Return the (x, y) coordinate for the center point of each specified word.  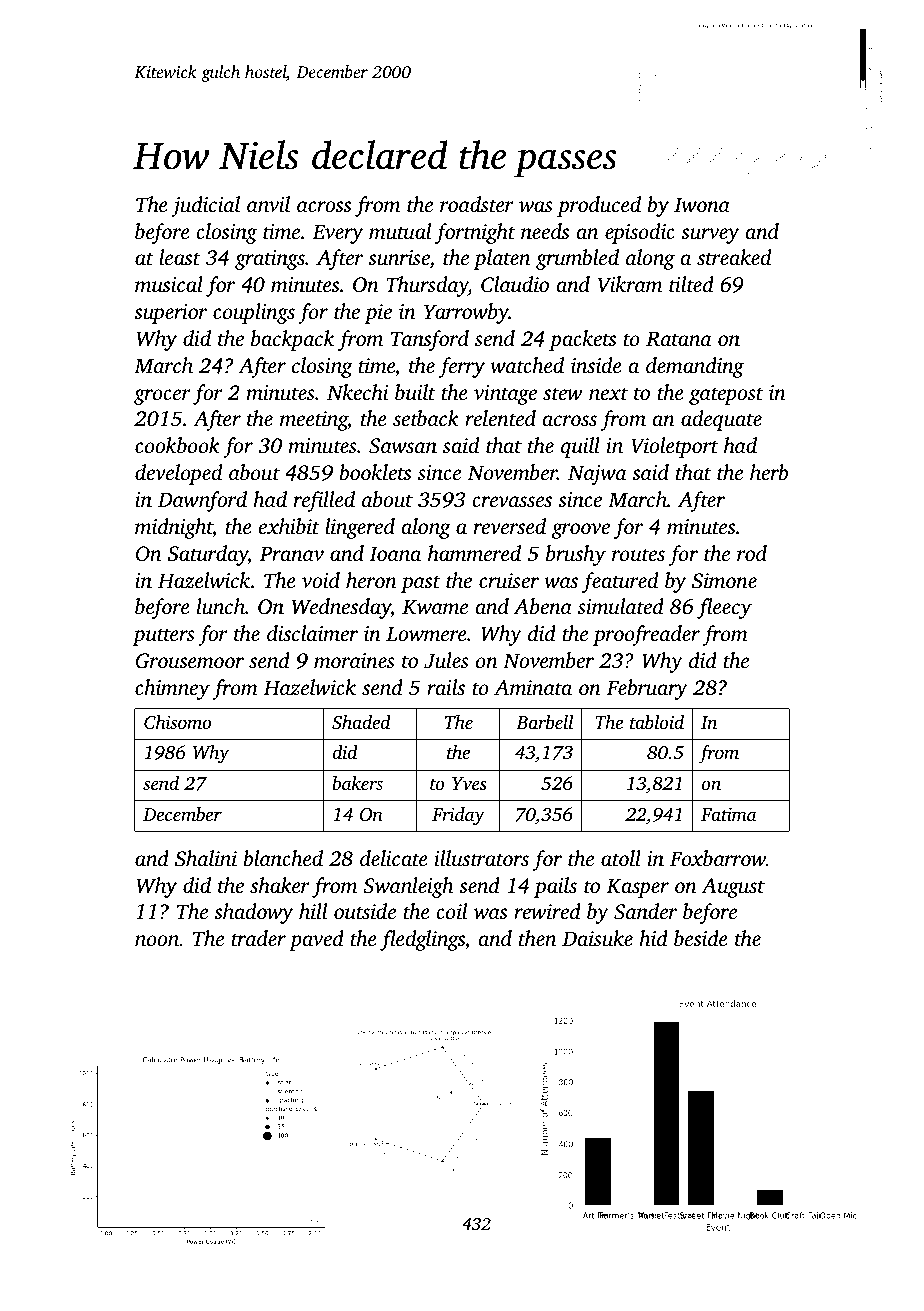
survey (710, 236)
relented (500, 418)
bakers (357, 783)
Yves (469, 783)
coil (451, 911)
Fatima (728, 814)
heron (371, 580)
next (608, 393)
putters (164, 637)
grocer (162, 397)
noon (157, 940)
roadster (477, 204)
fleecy (724, 608)
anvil (268, 204)
